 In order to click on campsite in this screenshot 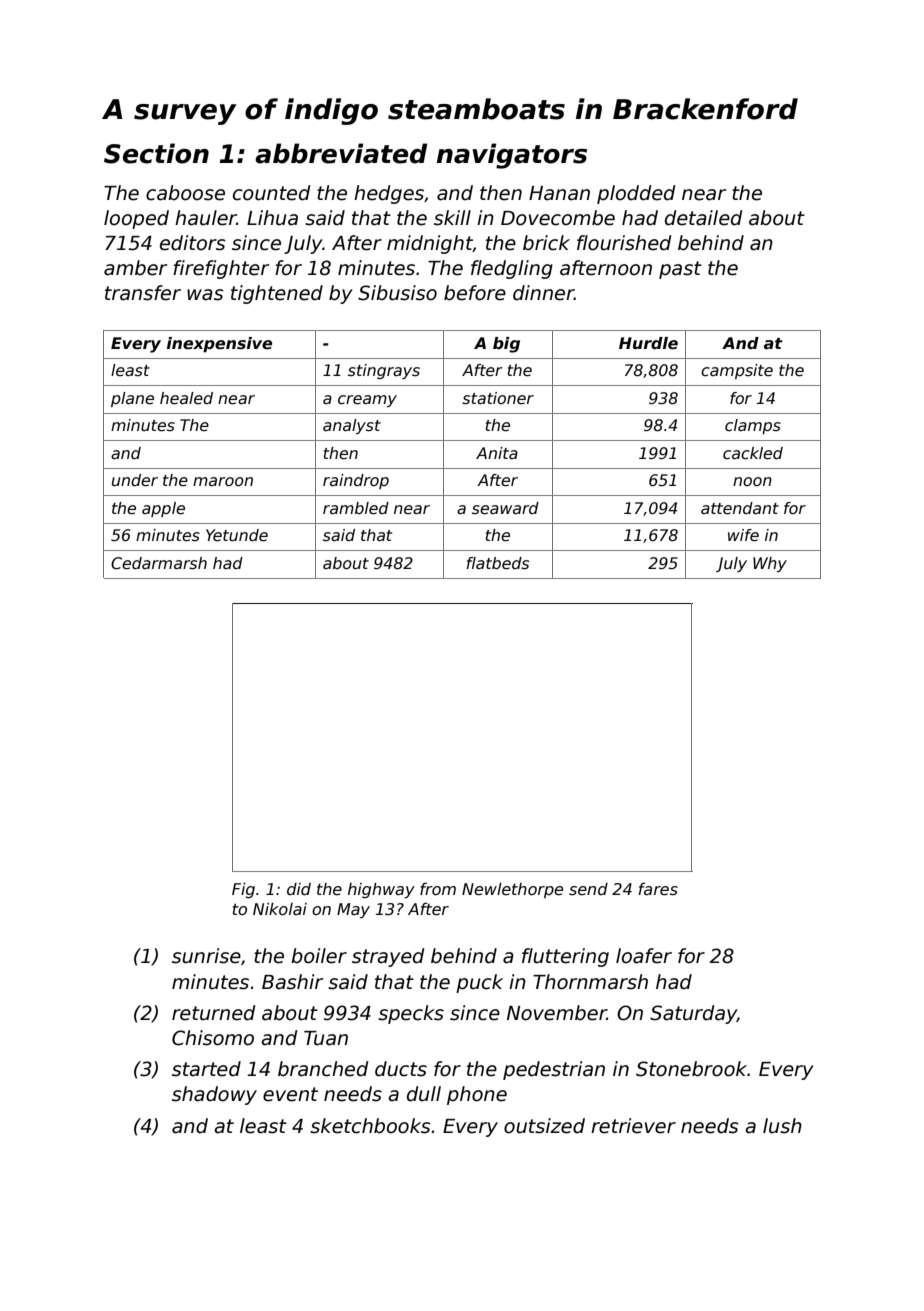, I will do `click(737, 371)`.
